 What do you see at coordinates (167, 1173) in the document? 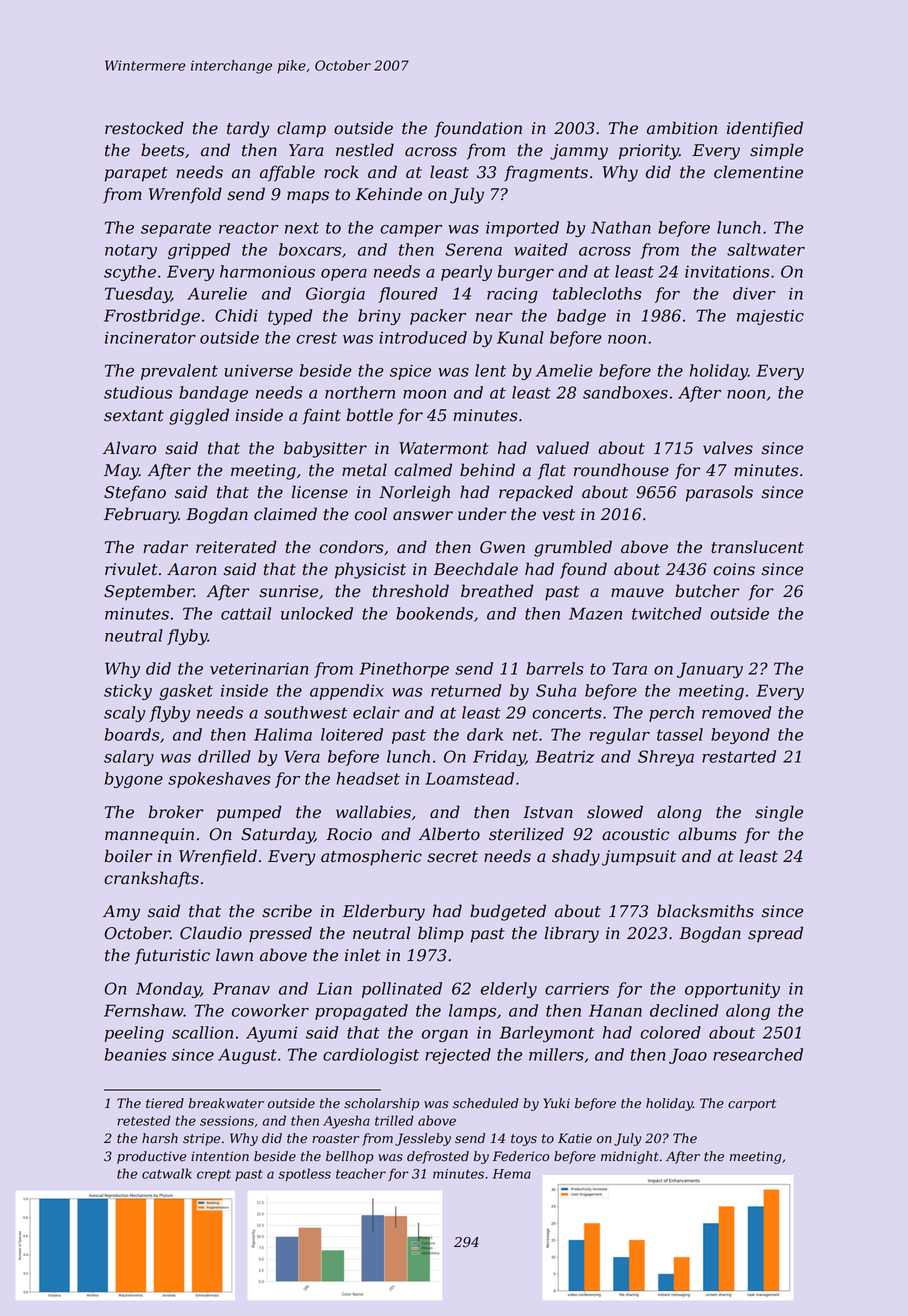
I see `catwalk` at bounding box center [167, 1173].
